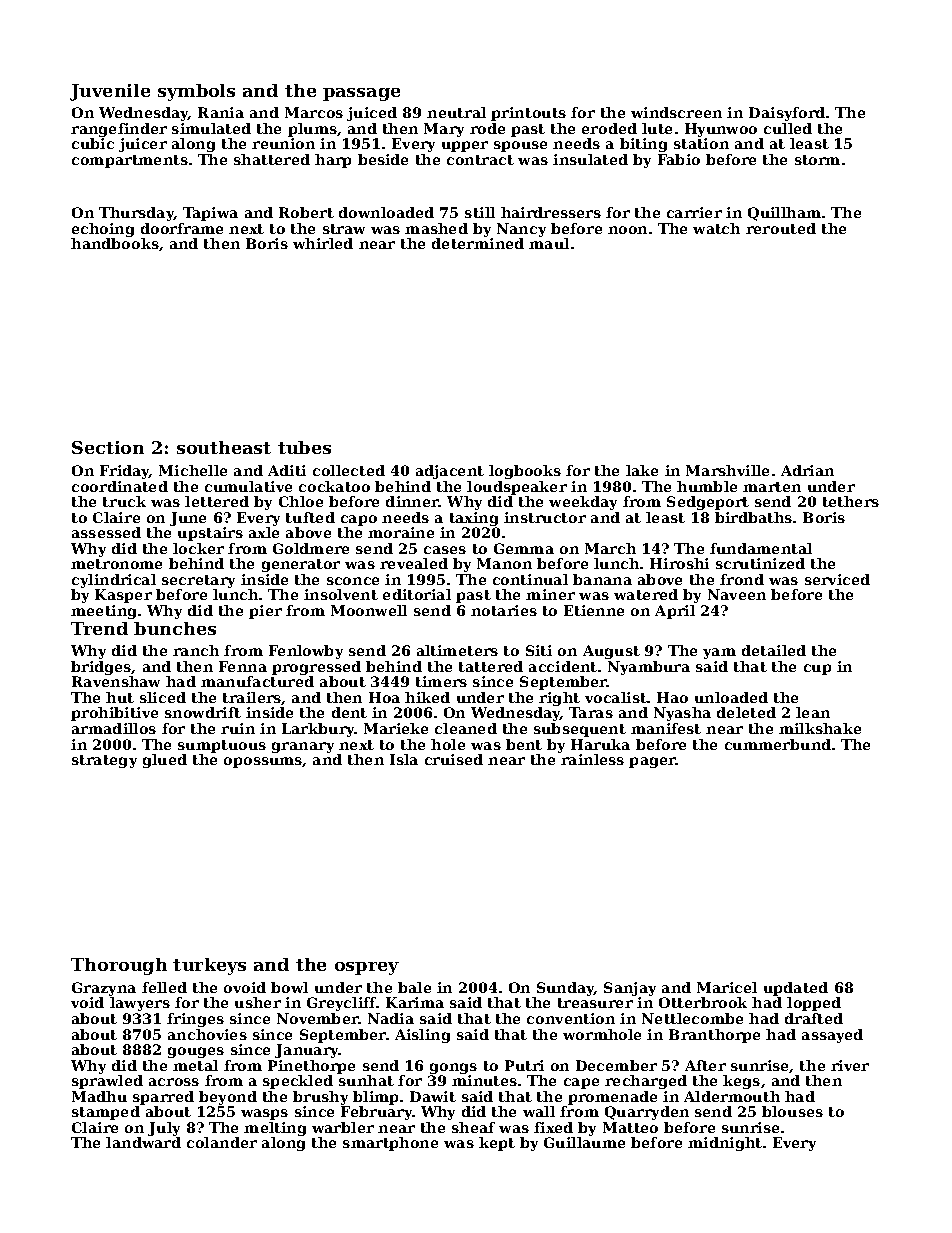  Describe the element at coordinates (787, 114) in the page. I see `Daisyford` at that location.
